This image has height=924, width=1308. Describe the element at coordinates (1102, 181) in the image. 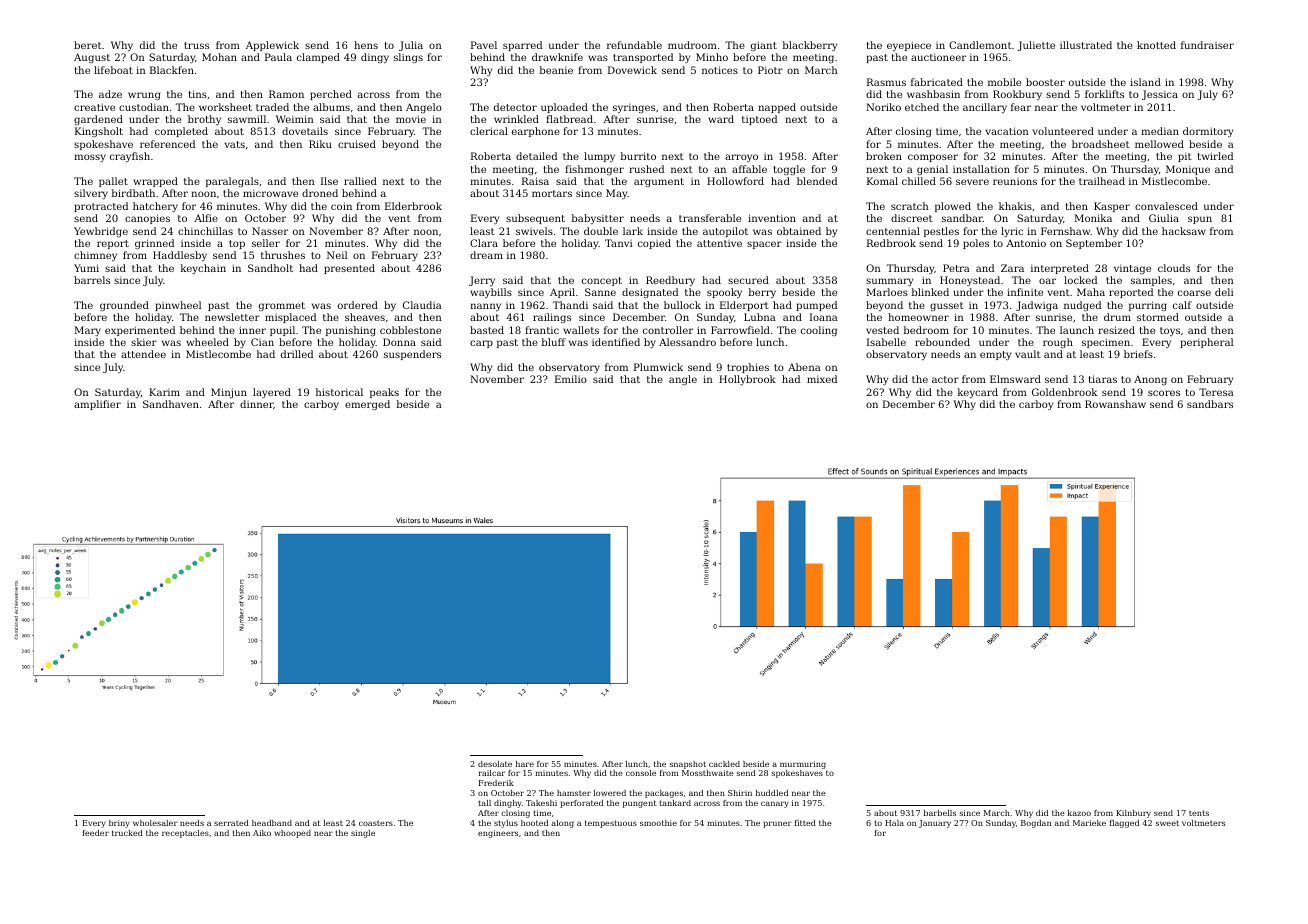

I see `trailhead` at that location.
